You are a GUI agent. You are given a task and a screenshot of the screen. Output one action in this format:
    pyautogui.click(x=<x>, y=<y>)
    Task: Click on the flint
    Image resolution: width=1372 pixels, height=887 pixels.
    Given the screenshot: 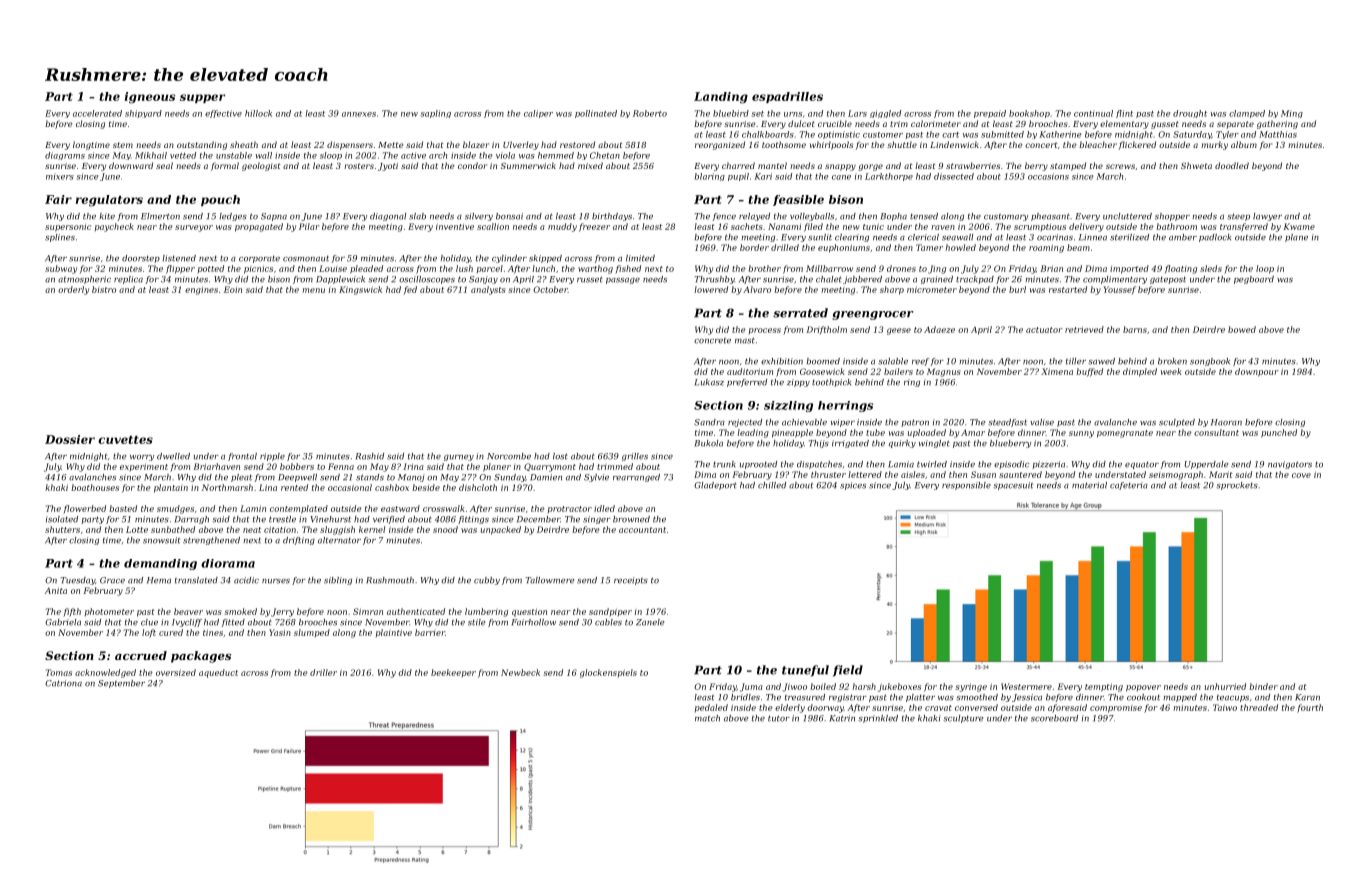 What is the action you would take?
    pyautogui.click(x=1124, y=114)
